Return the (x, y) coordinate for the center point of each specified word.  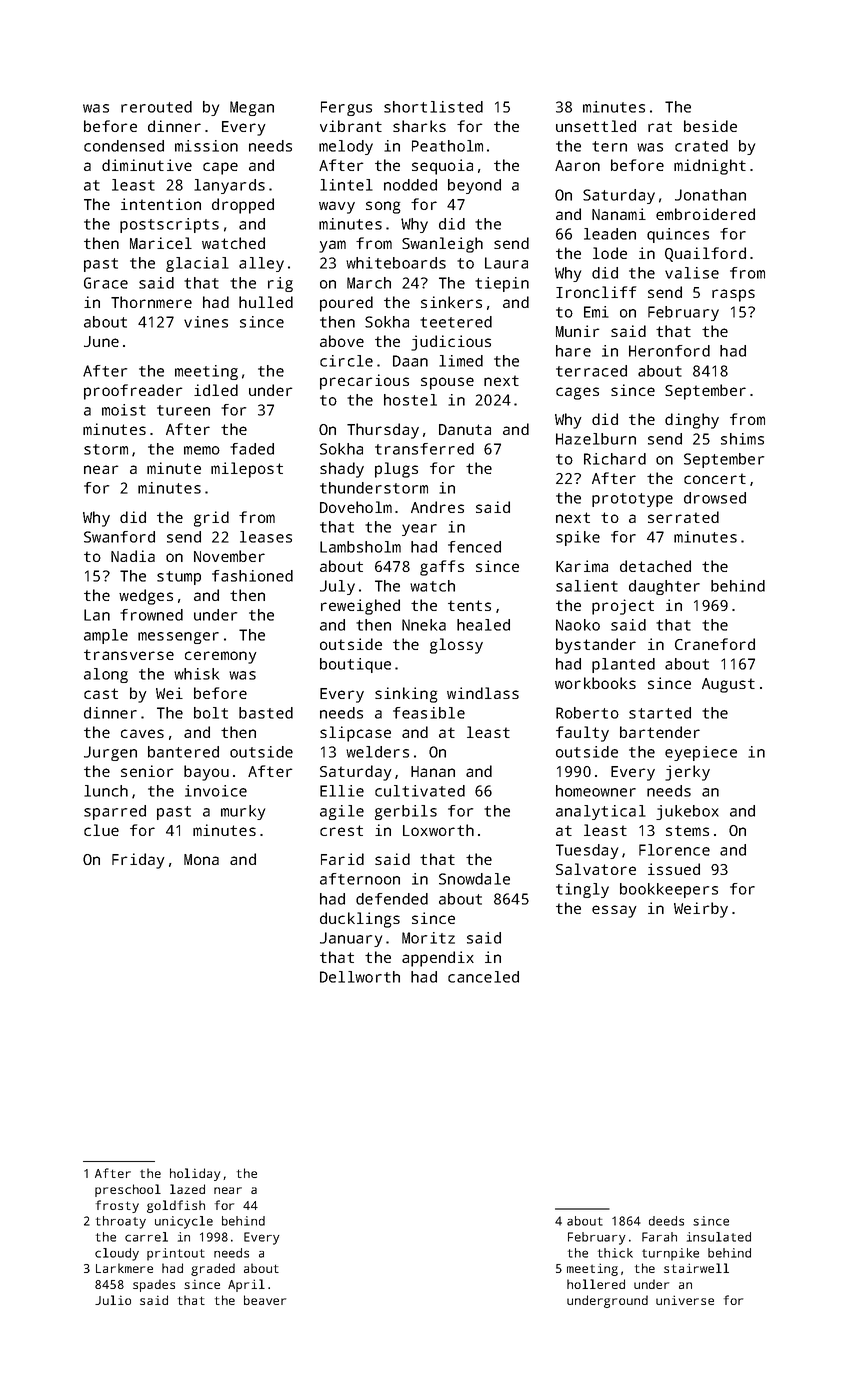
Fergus (346, 108)
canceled (483, 977)
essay (614, 911)
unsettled (596, 126)
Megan (252, 108)
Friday (138, 861)
